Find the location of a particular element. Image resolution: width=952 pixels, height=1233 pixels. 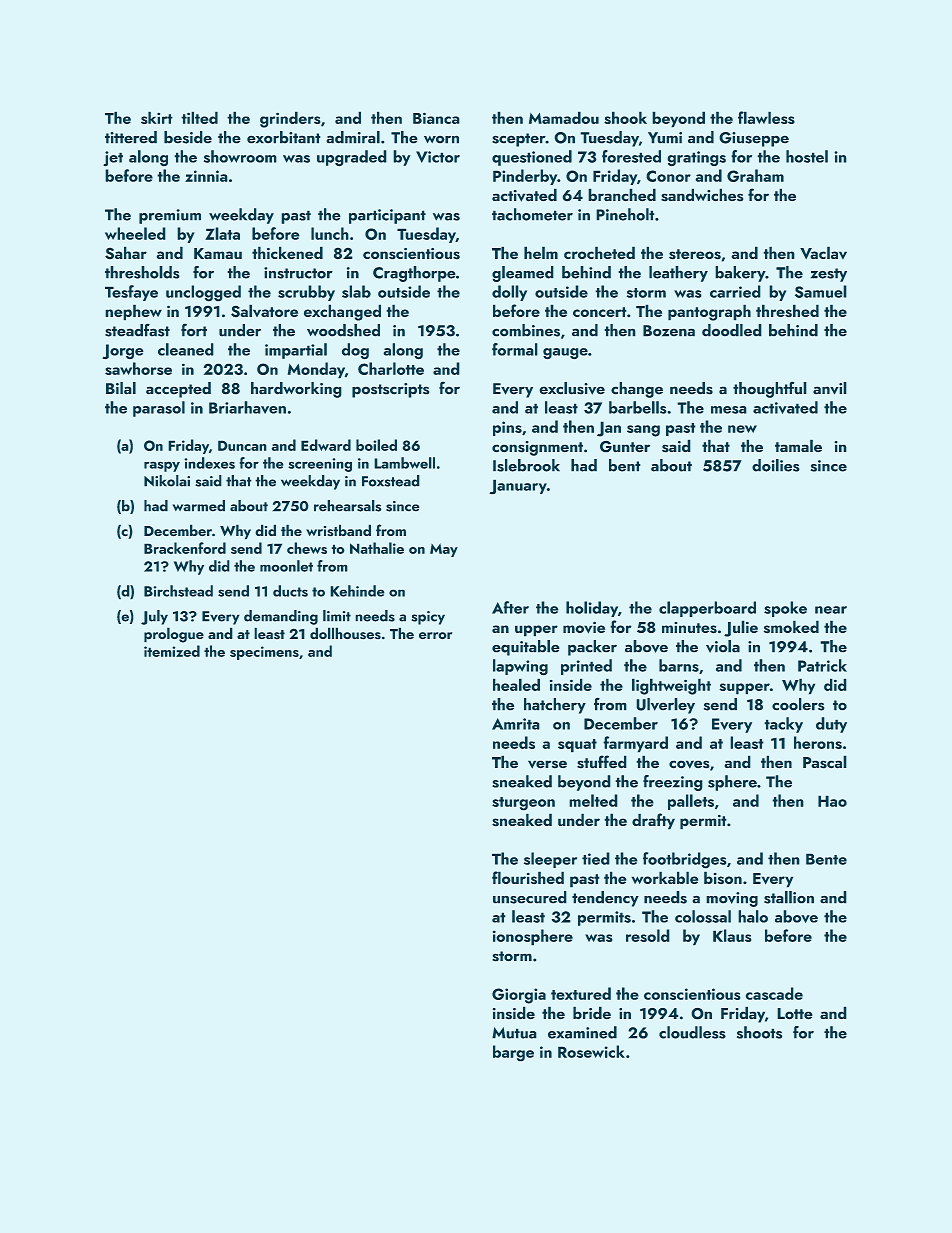

flawless is located at coordinates (766, 117).
